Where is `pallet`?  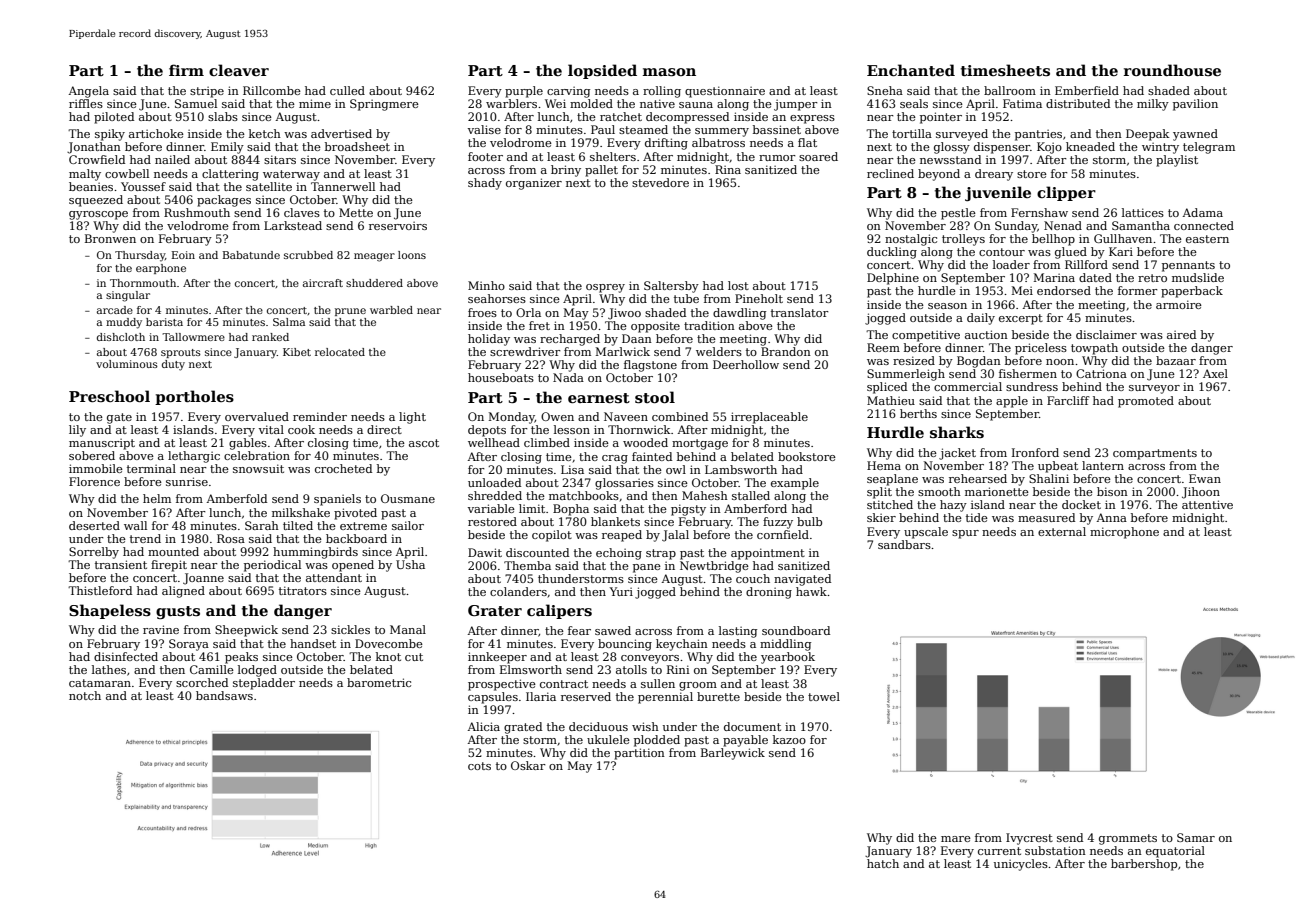 pallet is located at coordinates (601, 171).
